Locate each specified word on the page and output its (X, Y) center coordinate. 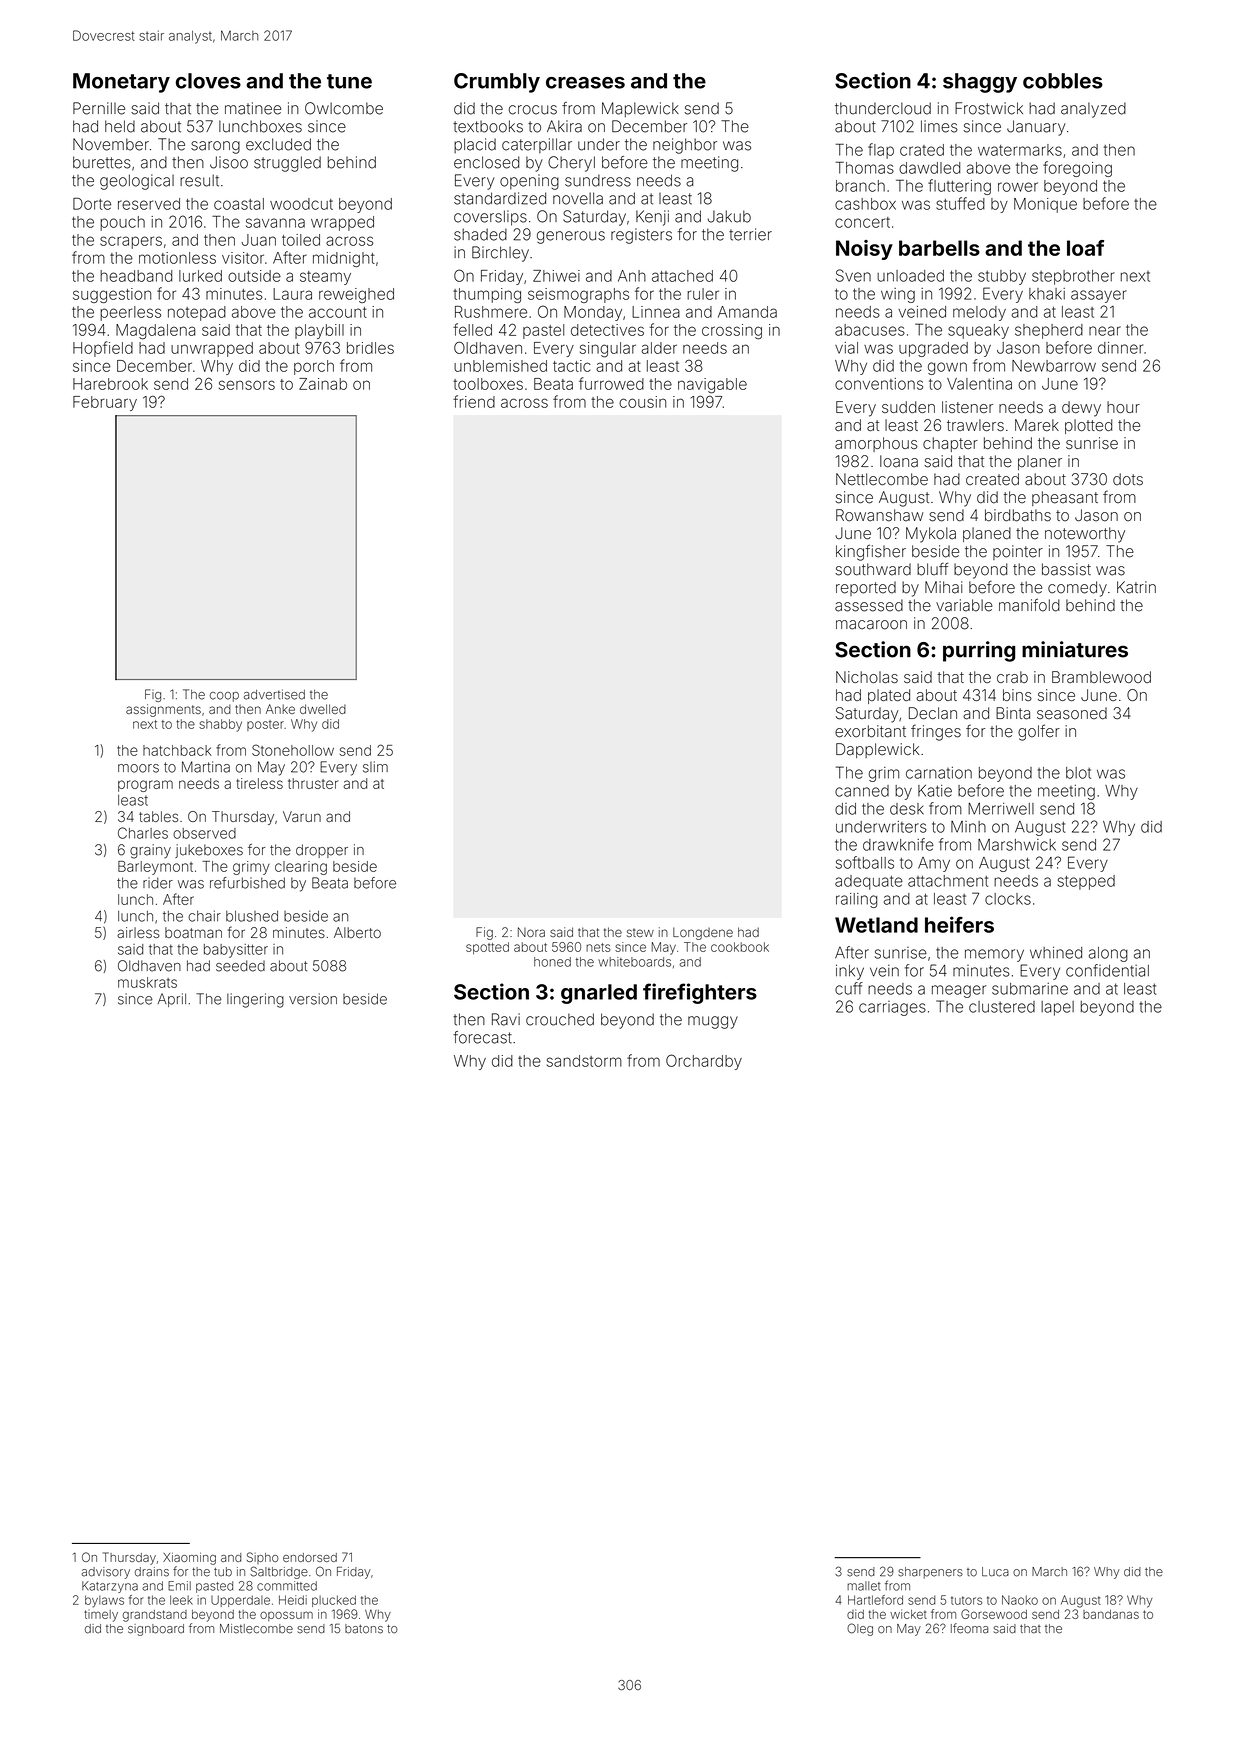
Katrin (1136, 587)
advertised (274, 694)
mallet (864, 1586)
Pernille (99, 108)
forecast (482, 1037)
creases (585, 83)
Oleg (860, 1629)
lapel (1057, 1008)
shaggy (980, 83)
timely (101, 1616)
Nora (531, 932)
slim (375, 767)
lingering (255, 1000)
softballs (865, 862)
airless (138, 932)
